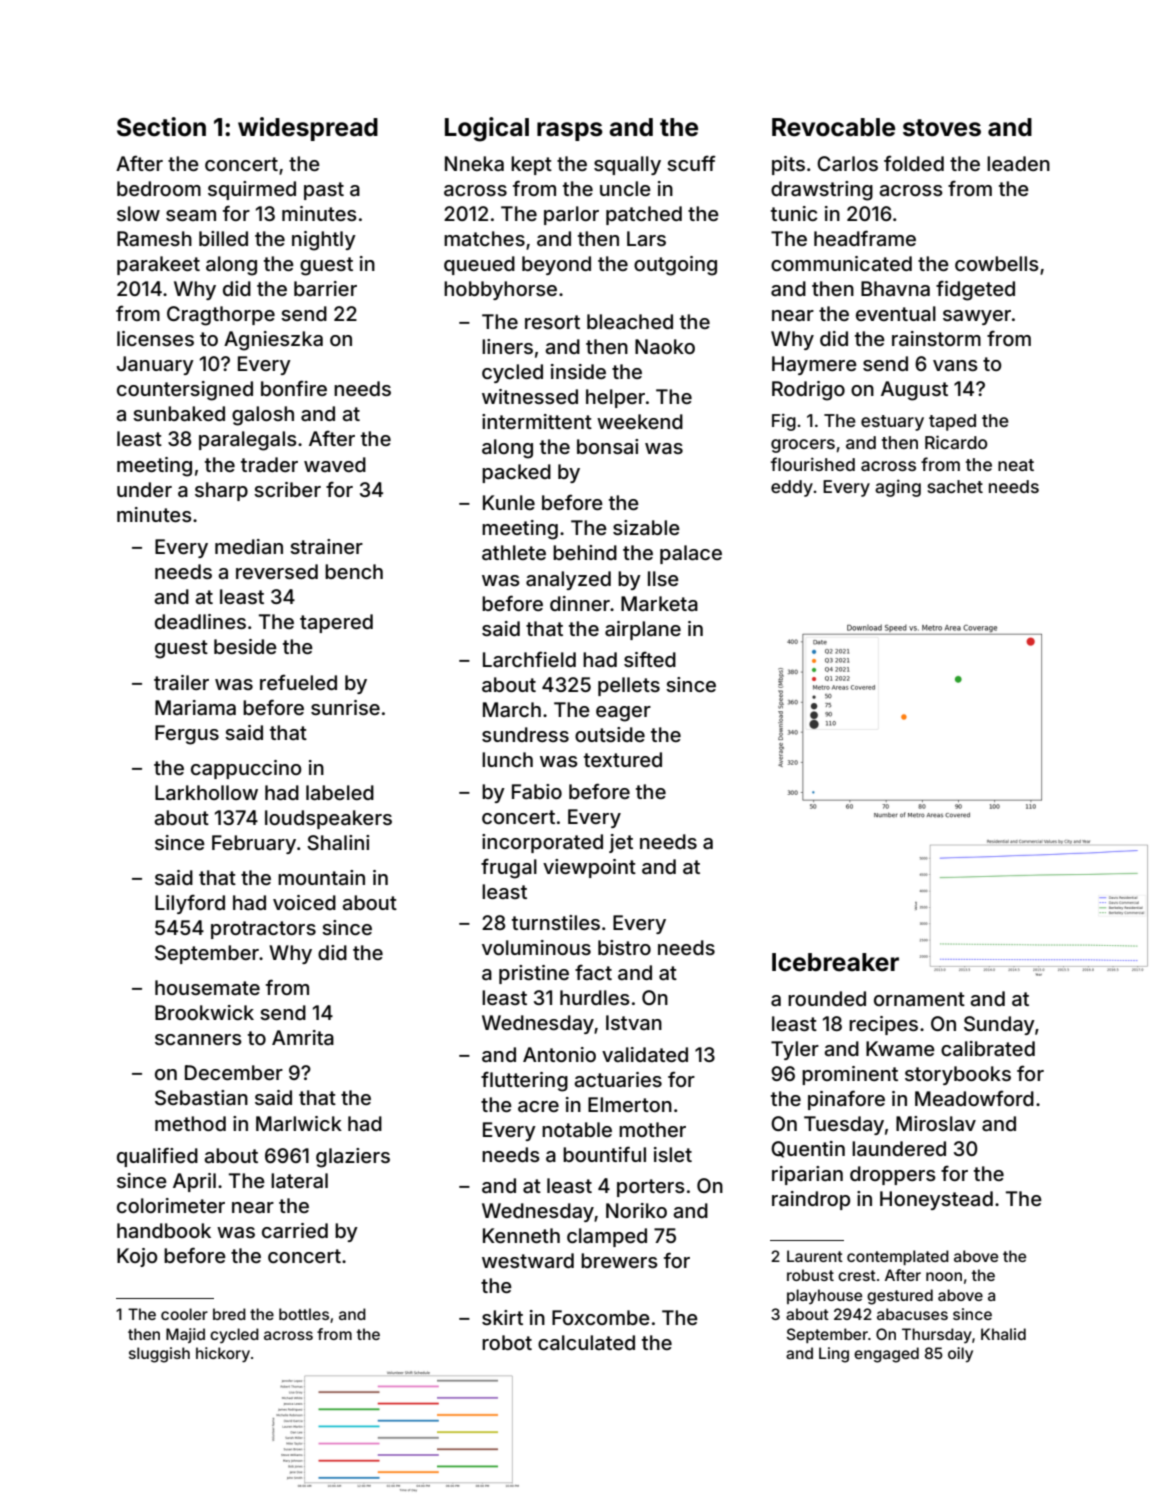 The image size is (1168, 1512). I want to click on Fergus, so click(187, 735).
